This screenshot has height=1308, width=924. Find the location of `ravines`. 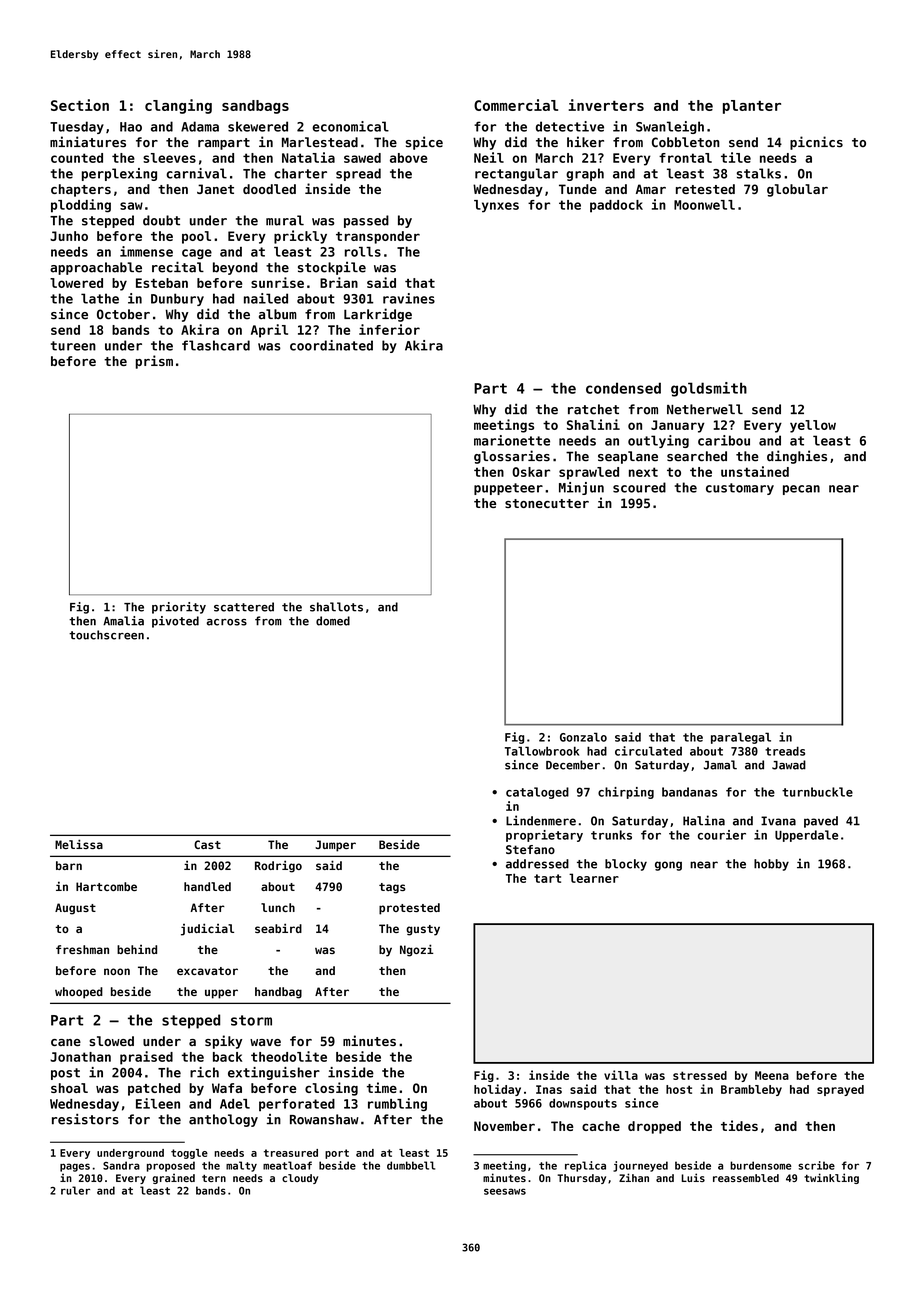

ravines is located at coordinates (409, 298).
